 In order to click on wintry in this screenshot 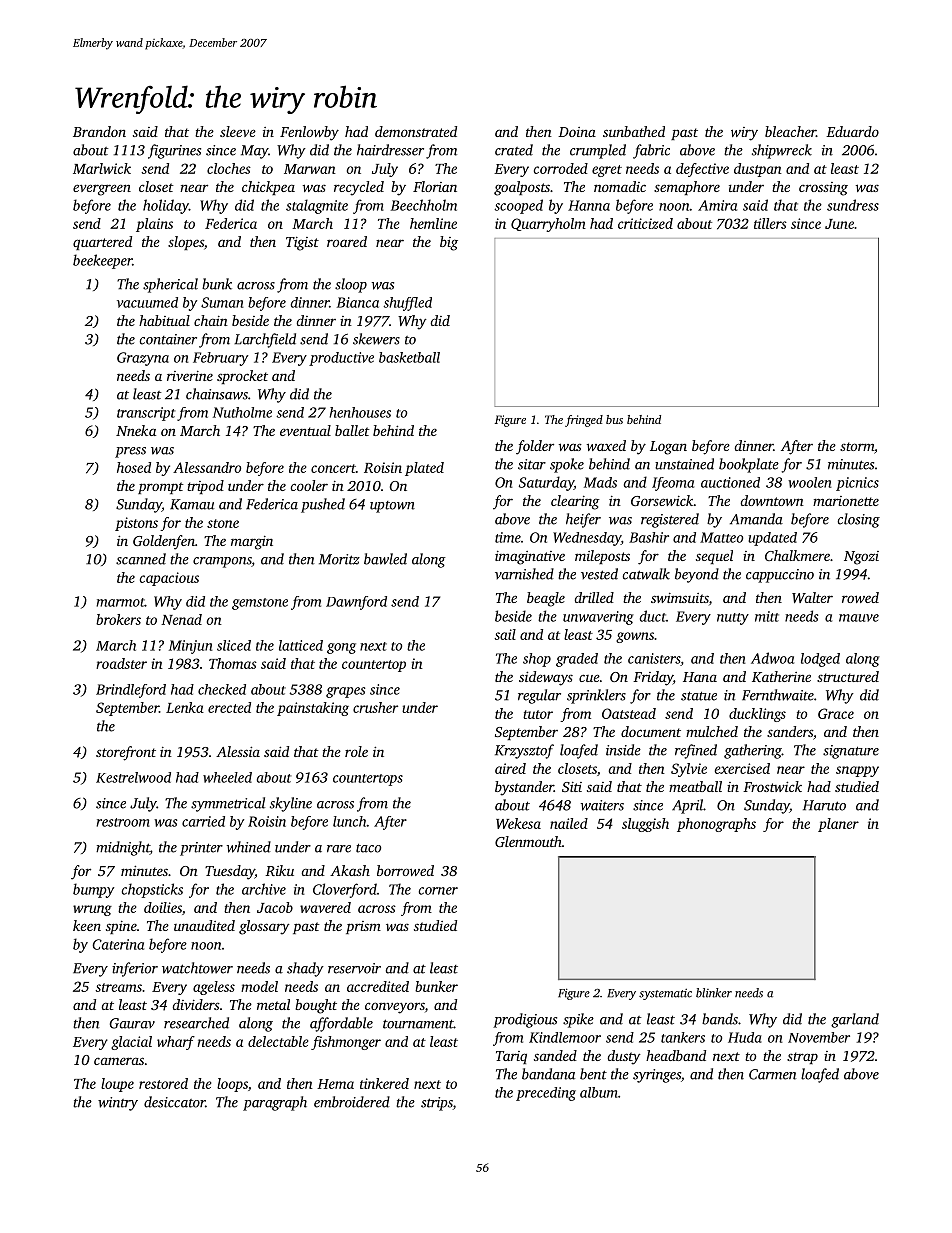, I will do `click(118, 1104)`.
